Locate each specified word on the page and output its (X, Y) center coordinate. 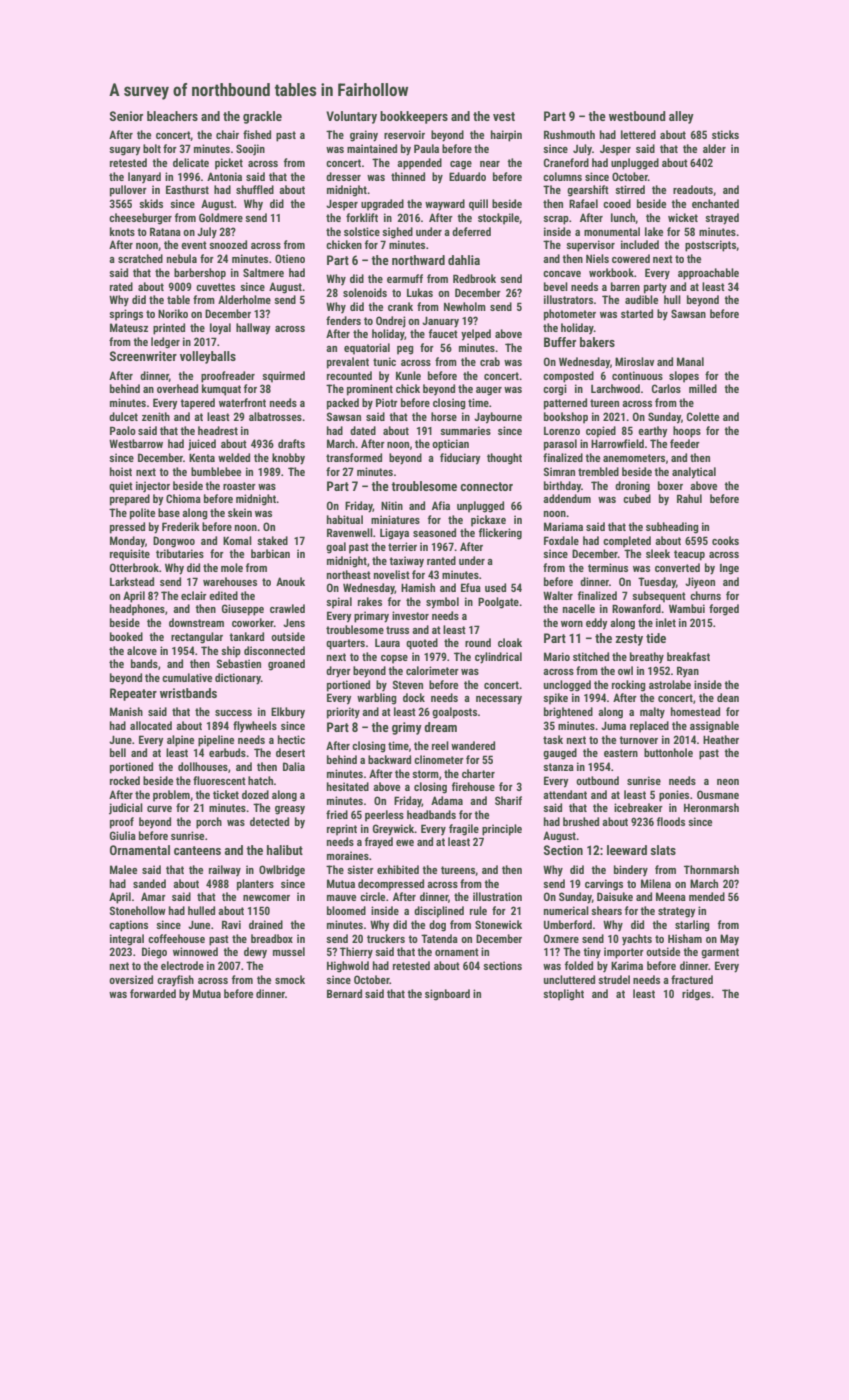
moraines (348, 855)
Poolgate (498, 603)
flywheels (255, 726)
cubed (637, 498)
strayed (722, 219)
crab (490, 361)
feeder (685, 443)
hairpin (506, 136)
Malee (123, 869)
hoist (121, 471)
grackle (262, 117)
